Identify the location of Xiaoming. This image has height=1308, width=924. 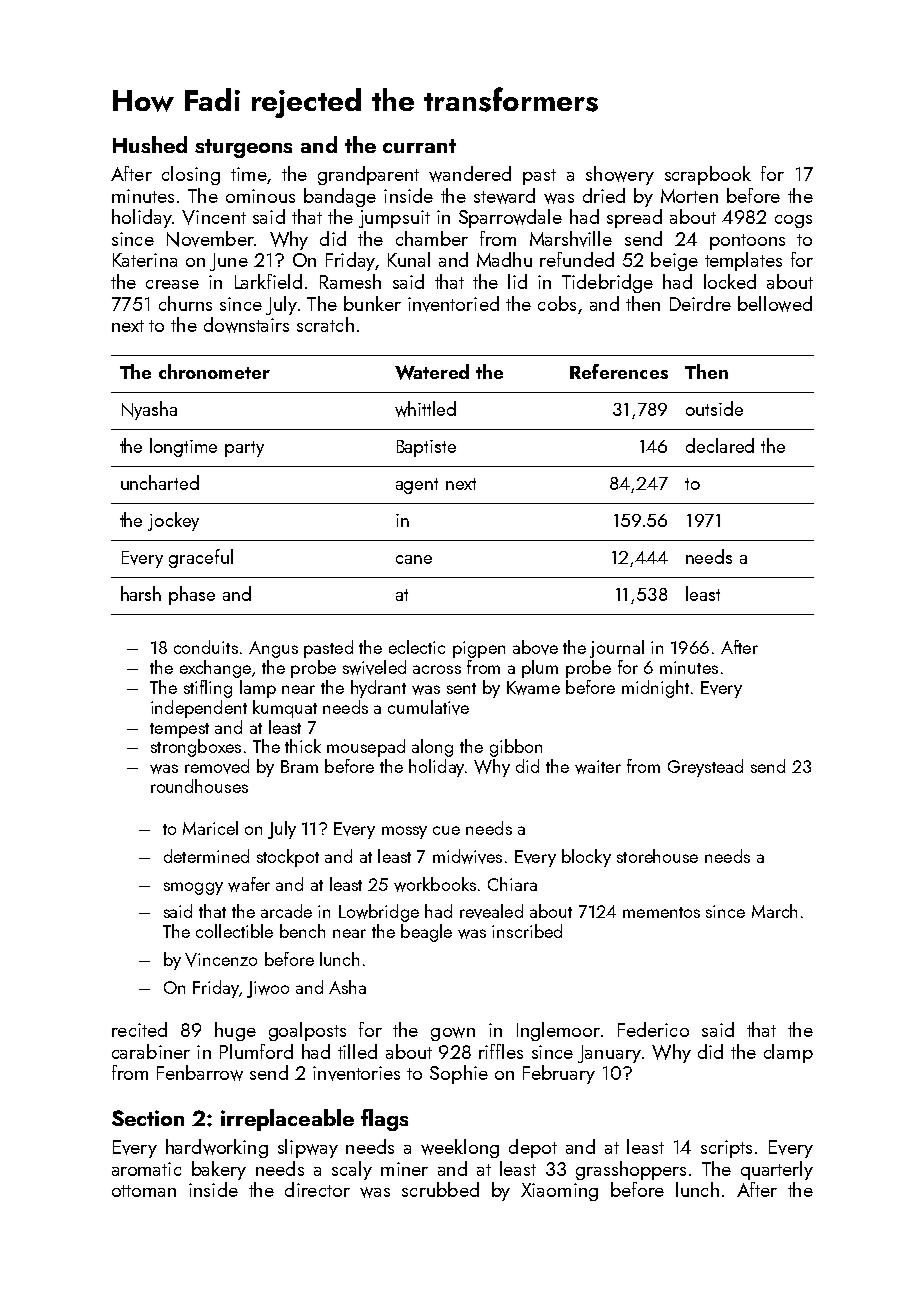
(559, 1192).
